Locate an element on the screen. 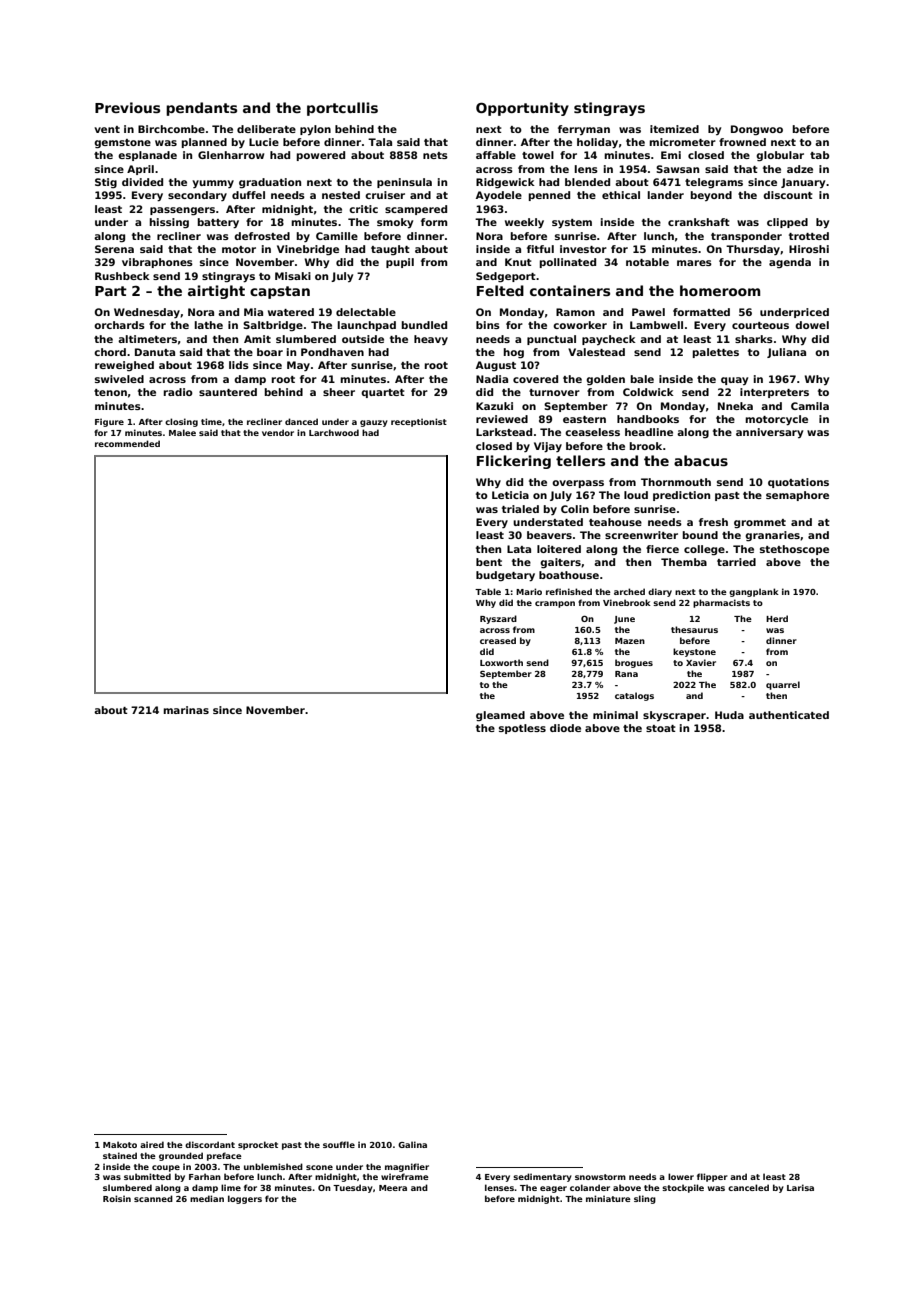  defrosted is located at coordinates (262, 236).
